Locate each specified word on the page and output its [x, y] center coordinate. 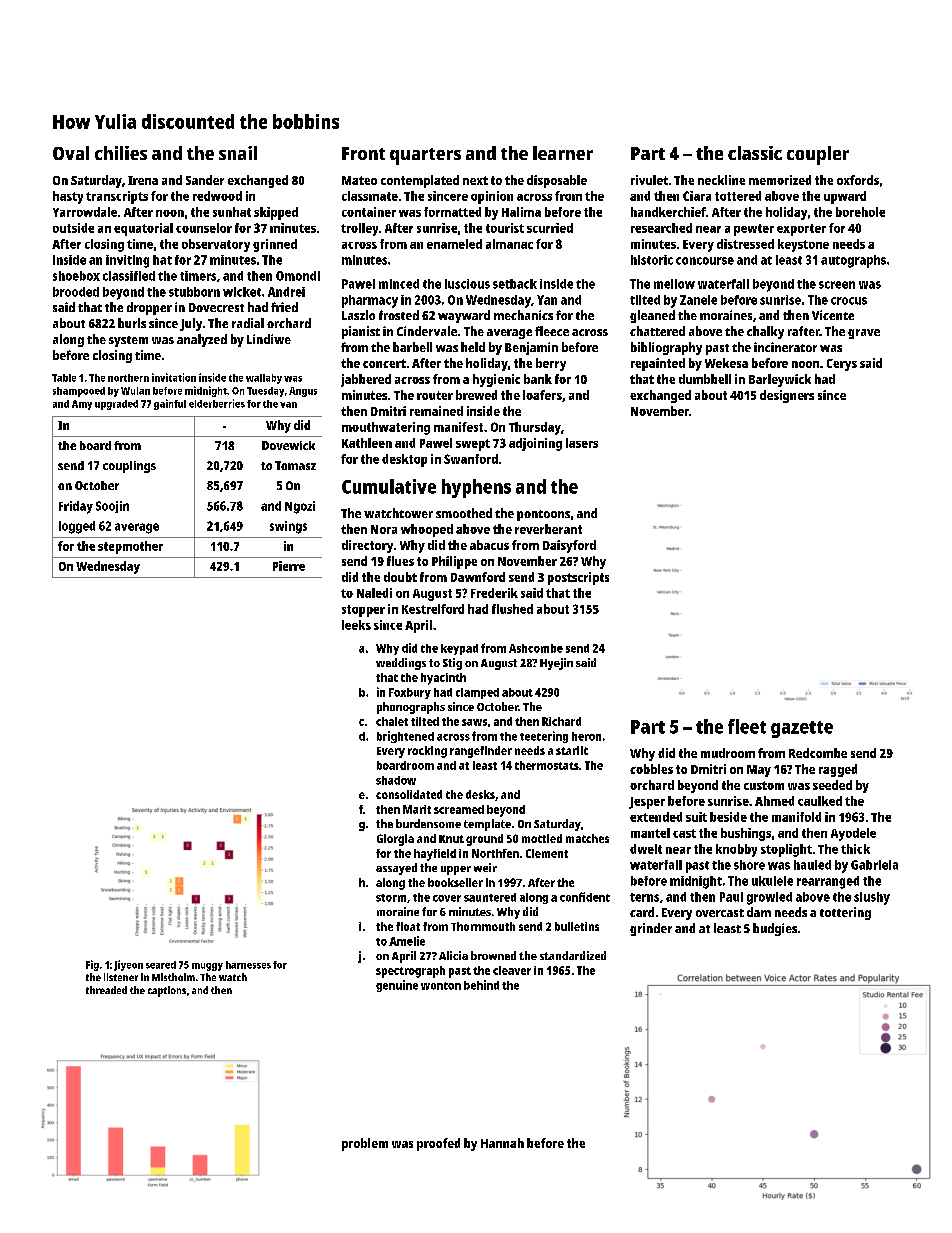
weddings [401, 664]
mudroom [728, 753]
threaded [106, 990]
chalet [392, 721]
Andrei [286, 292]
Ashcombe [536, 648]
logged [77, 527]
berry [551, 364]
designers [787, 396]
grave [864, 334]
